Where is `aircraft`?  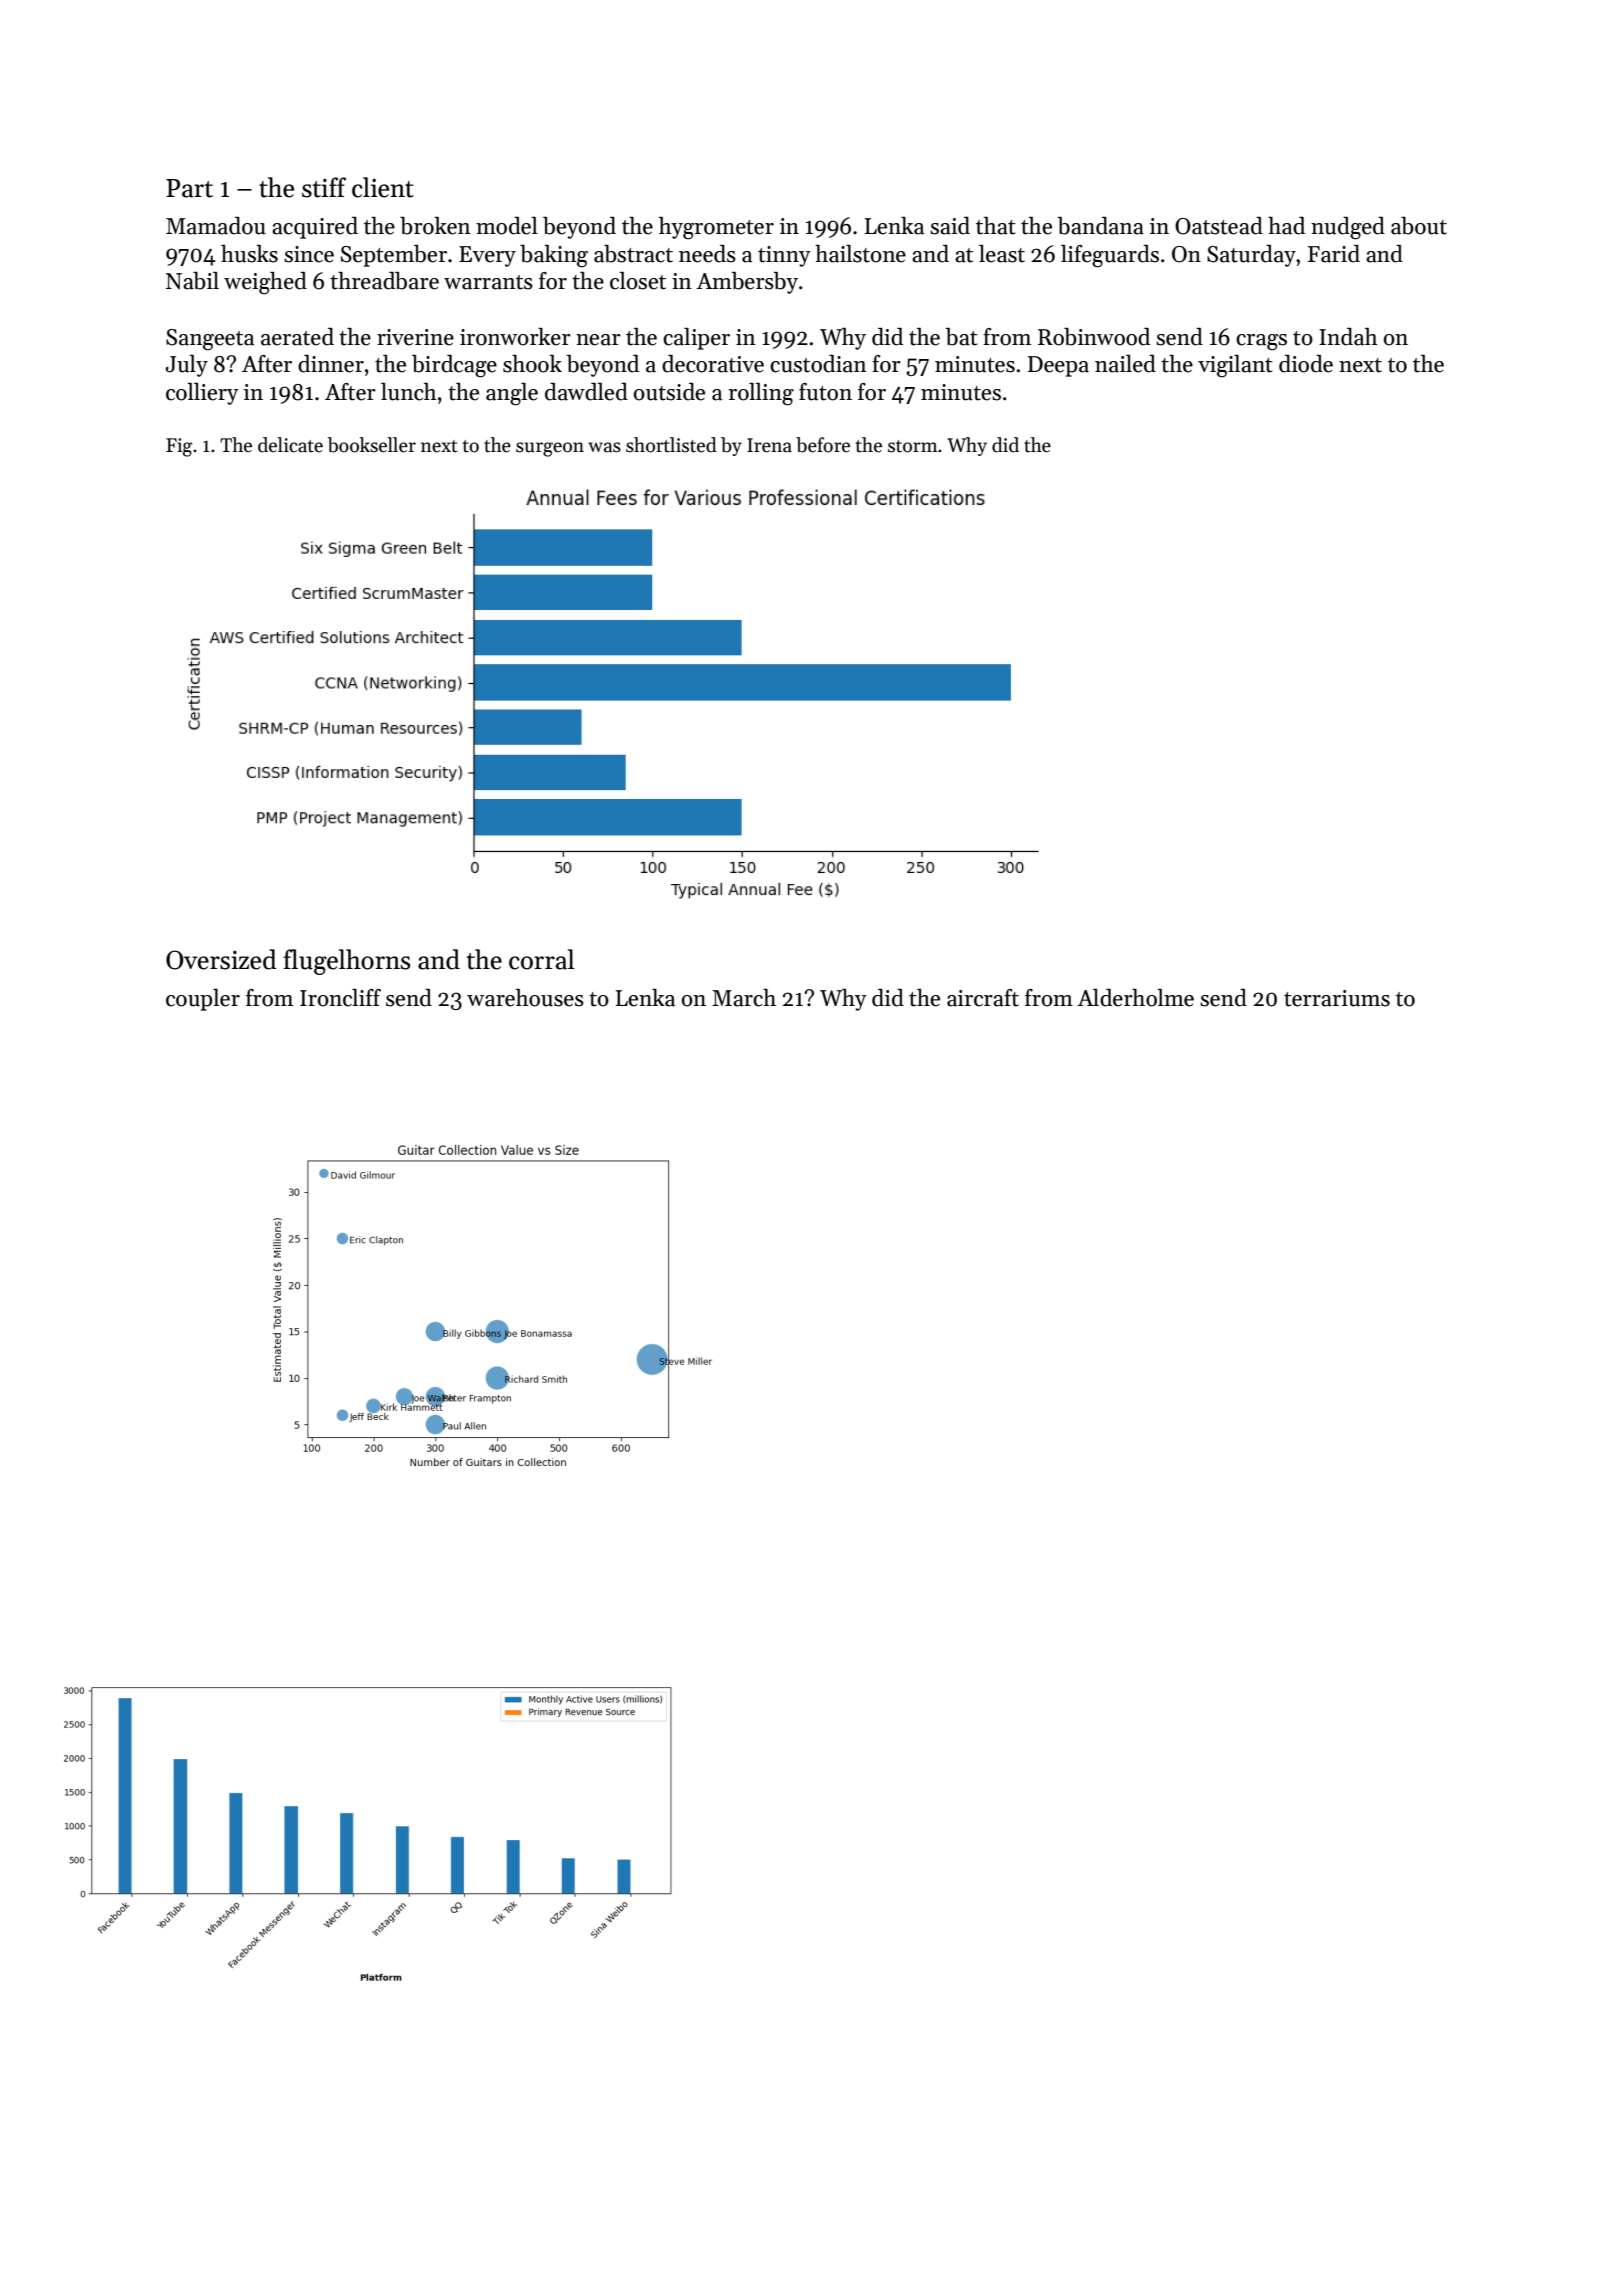
aircraft is located at coordinates (983, 998).
